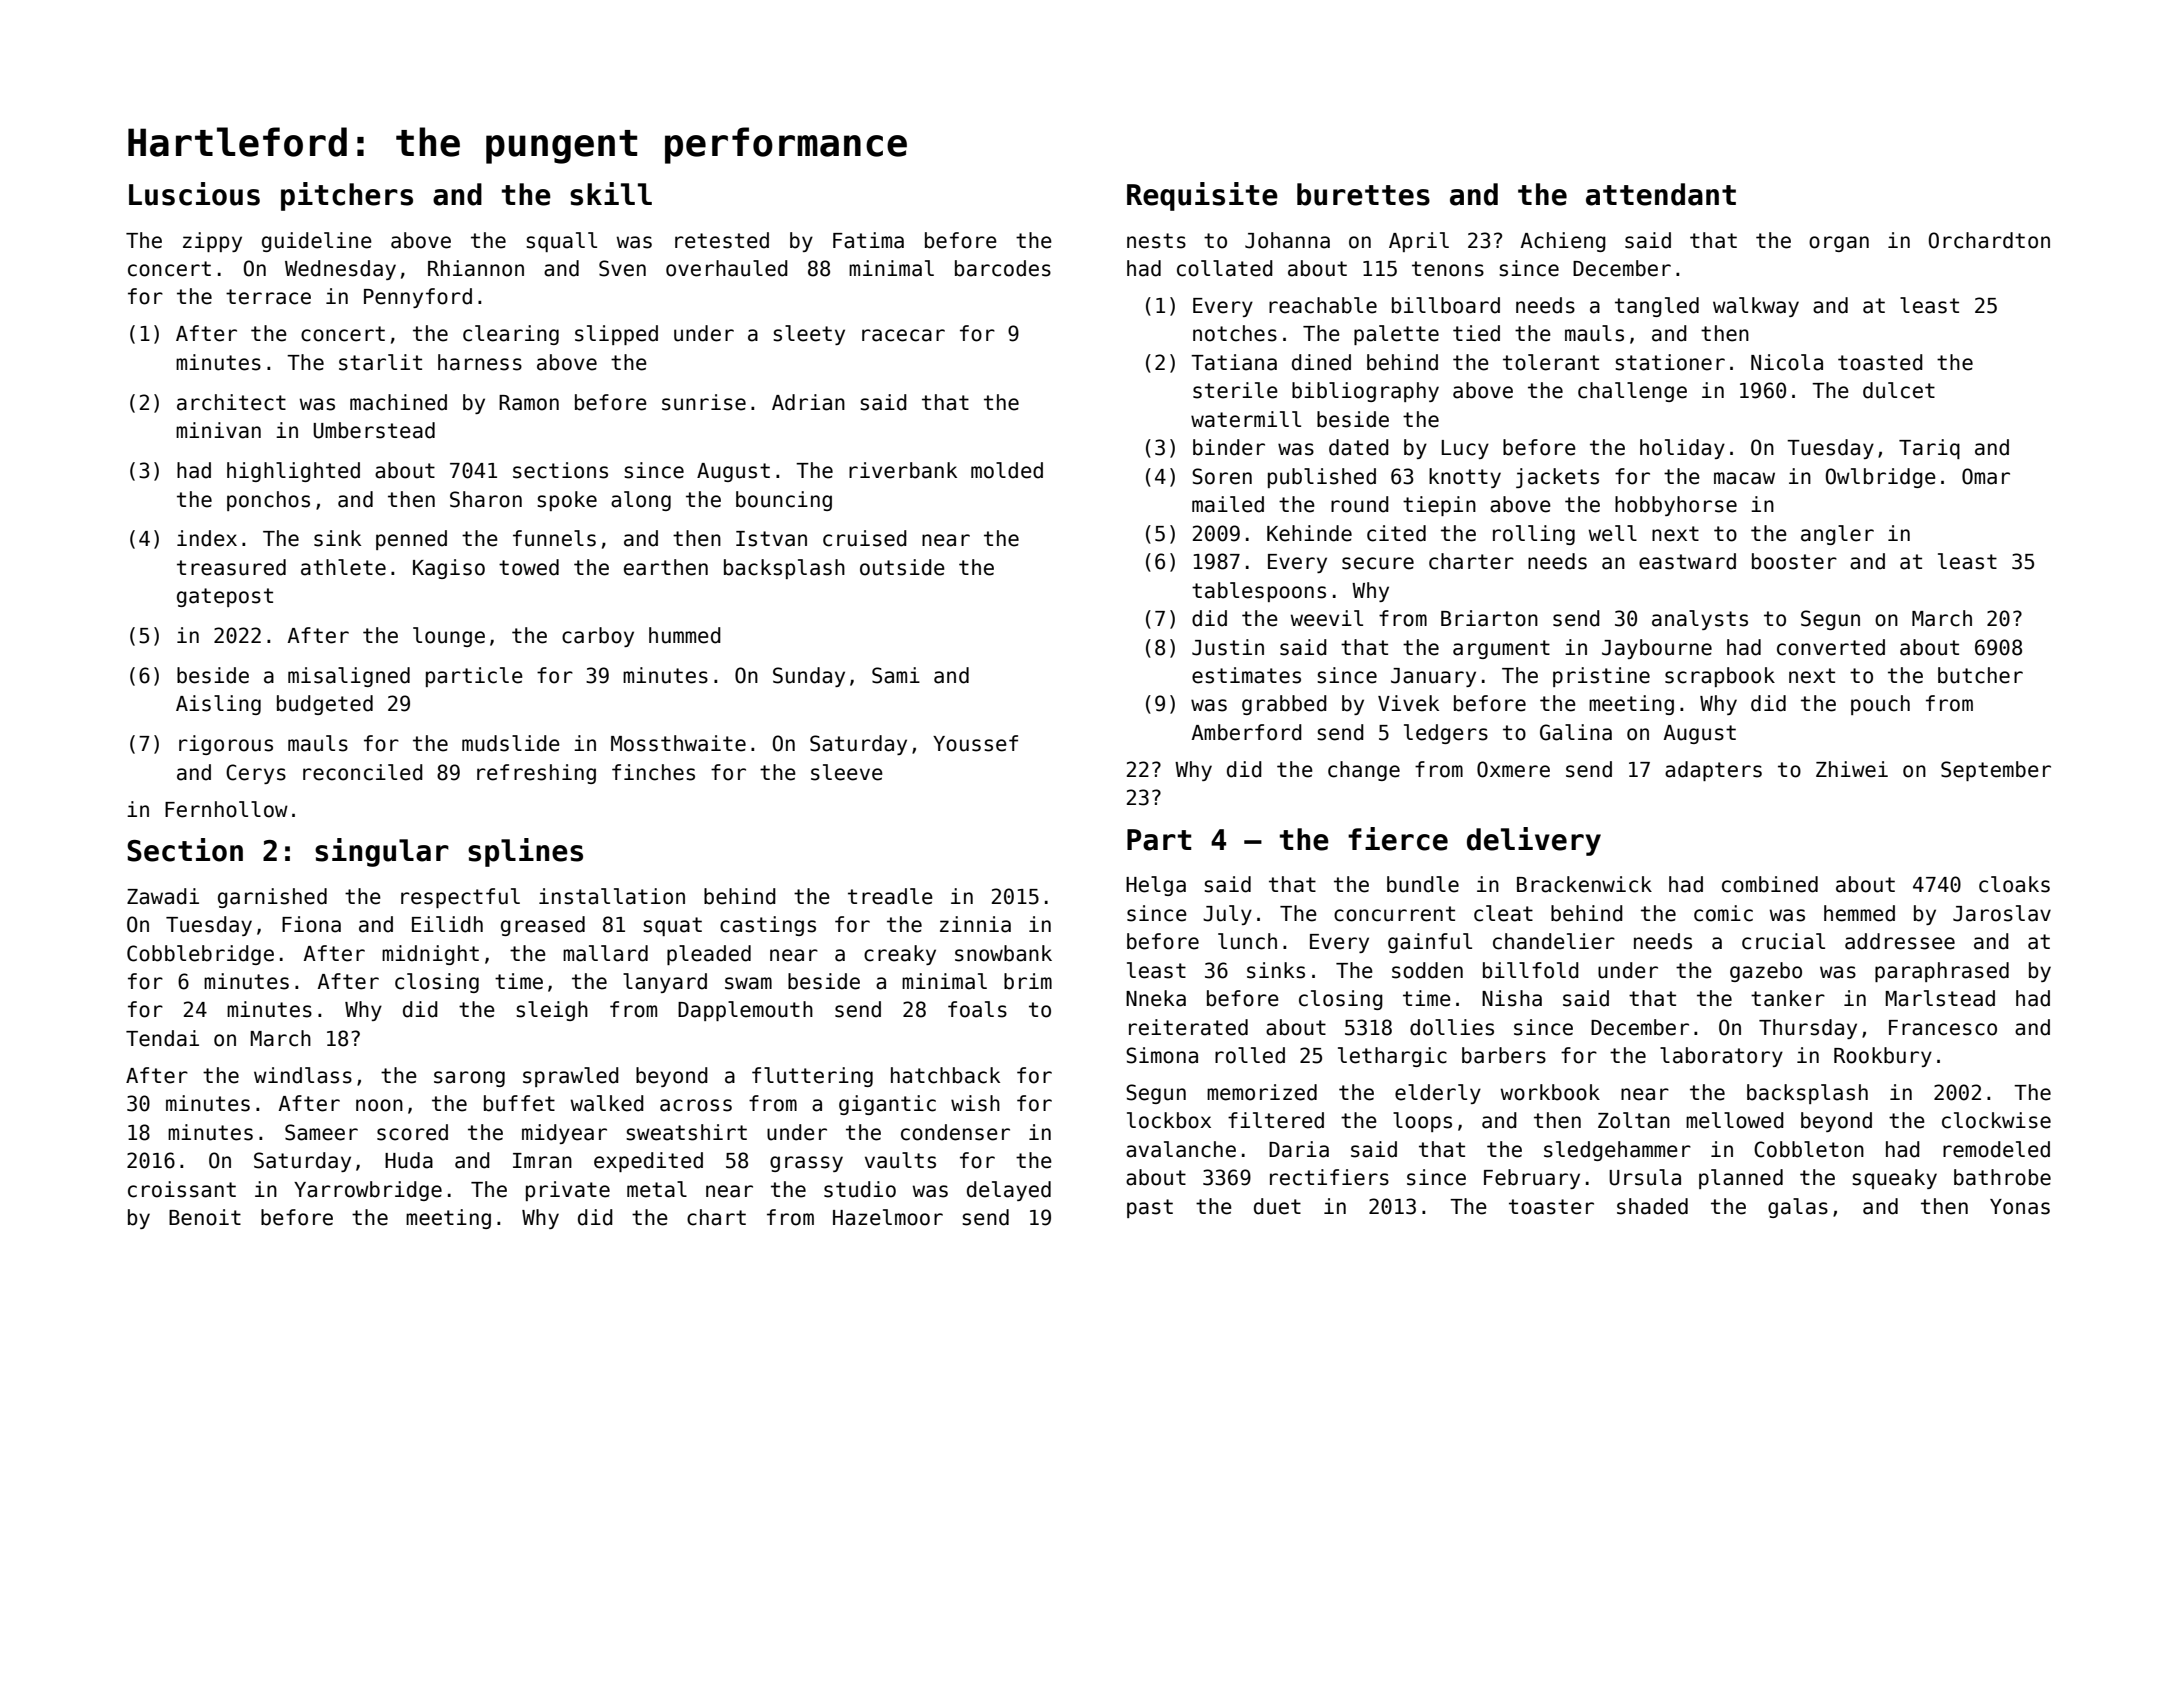  Describe the element at coordinates (200, 955) in the page. I see `Cobblebridge` at that location.
